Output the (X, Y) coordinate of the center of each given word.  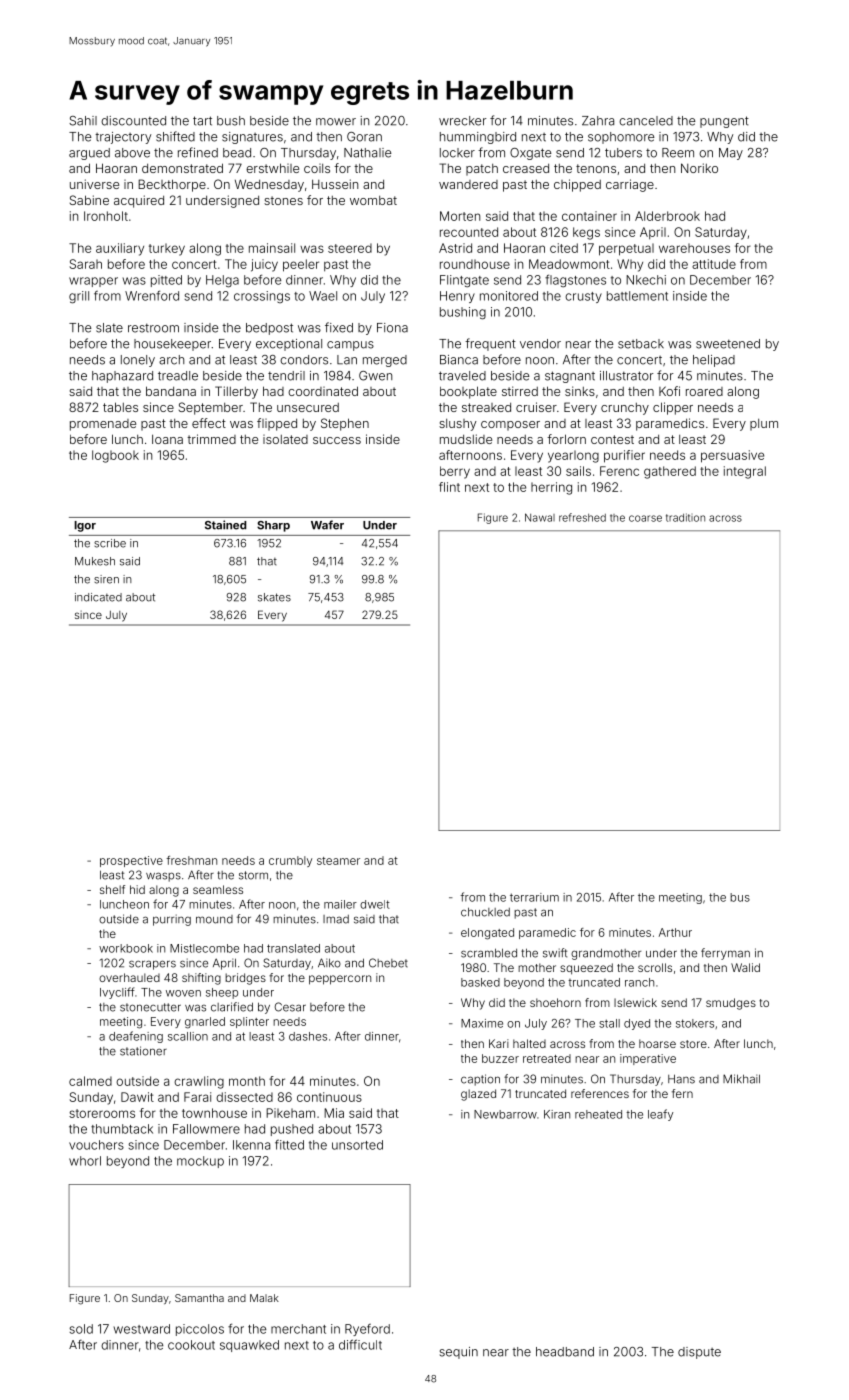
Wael (323, 296)
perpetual (626, 249)
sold (81, 1329)
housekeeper (172, 345)
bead (237, 153)
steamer (338, 861)
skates (274, 597)
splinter (249, 1022)
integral (745, 472)
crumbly (290, 861)
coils (317, 168)
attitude (714, 264)
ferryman (725, 954)
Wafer (327, 525)
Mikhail (741, 1079)
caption (480, 1080)
